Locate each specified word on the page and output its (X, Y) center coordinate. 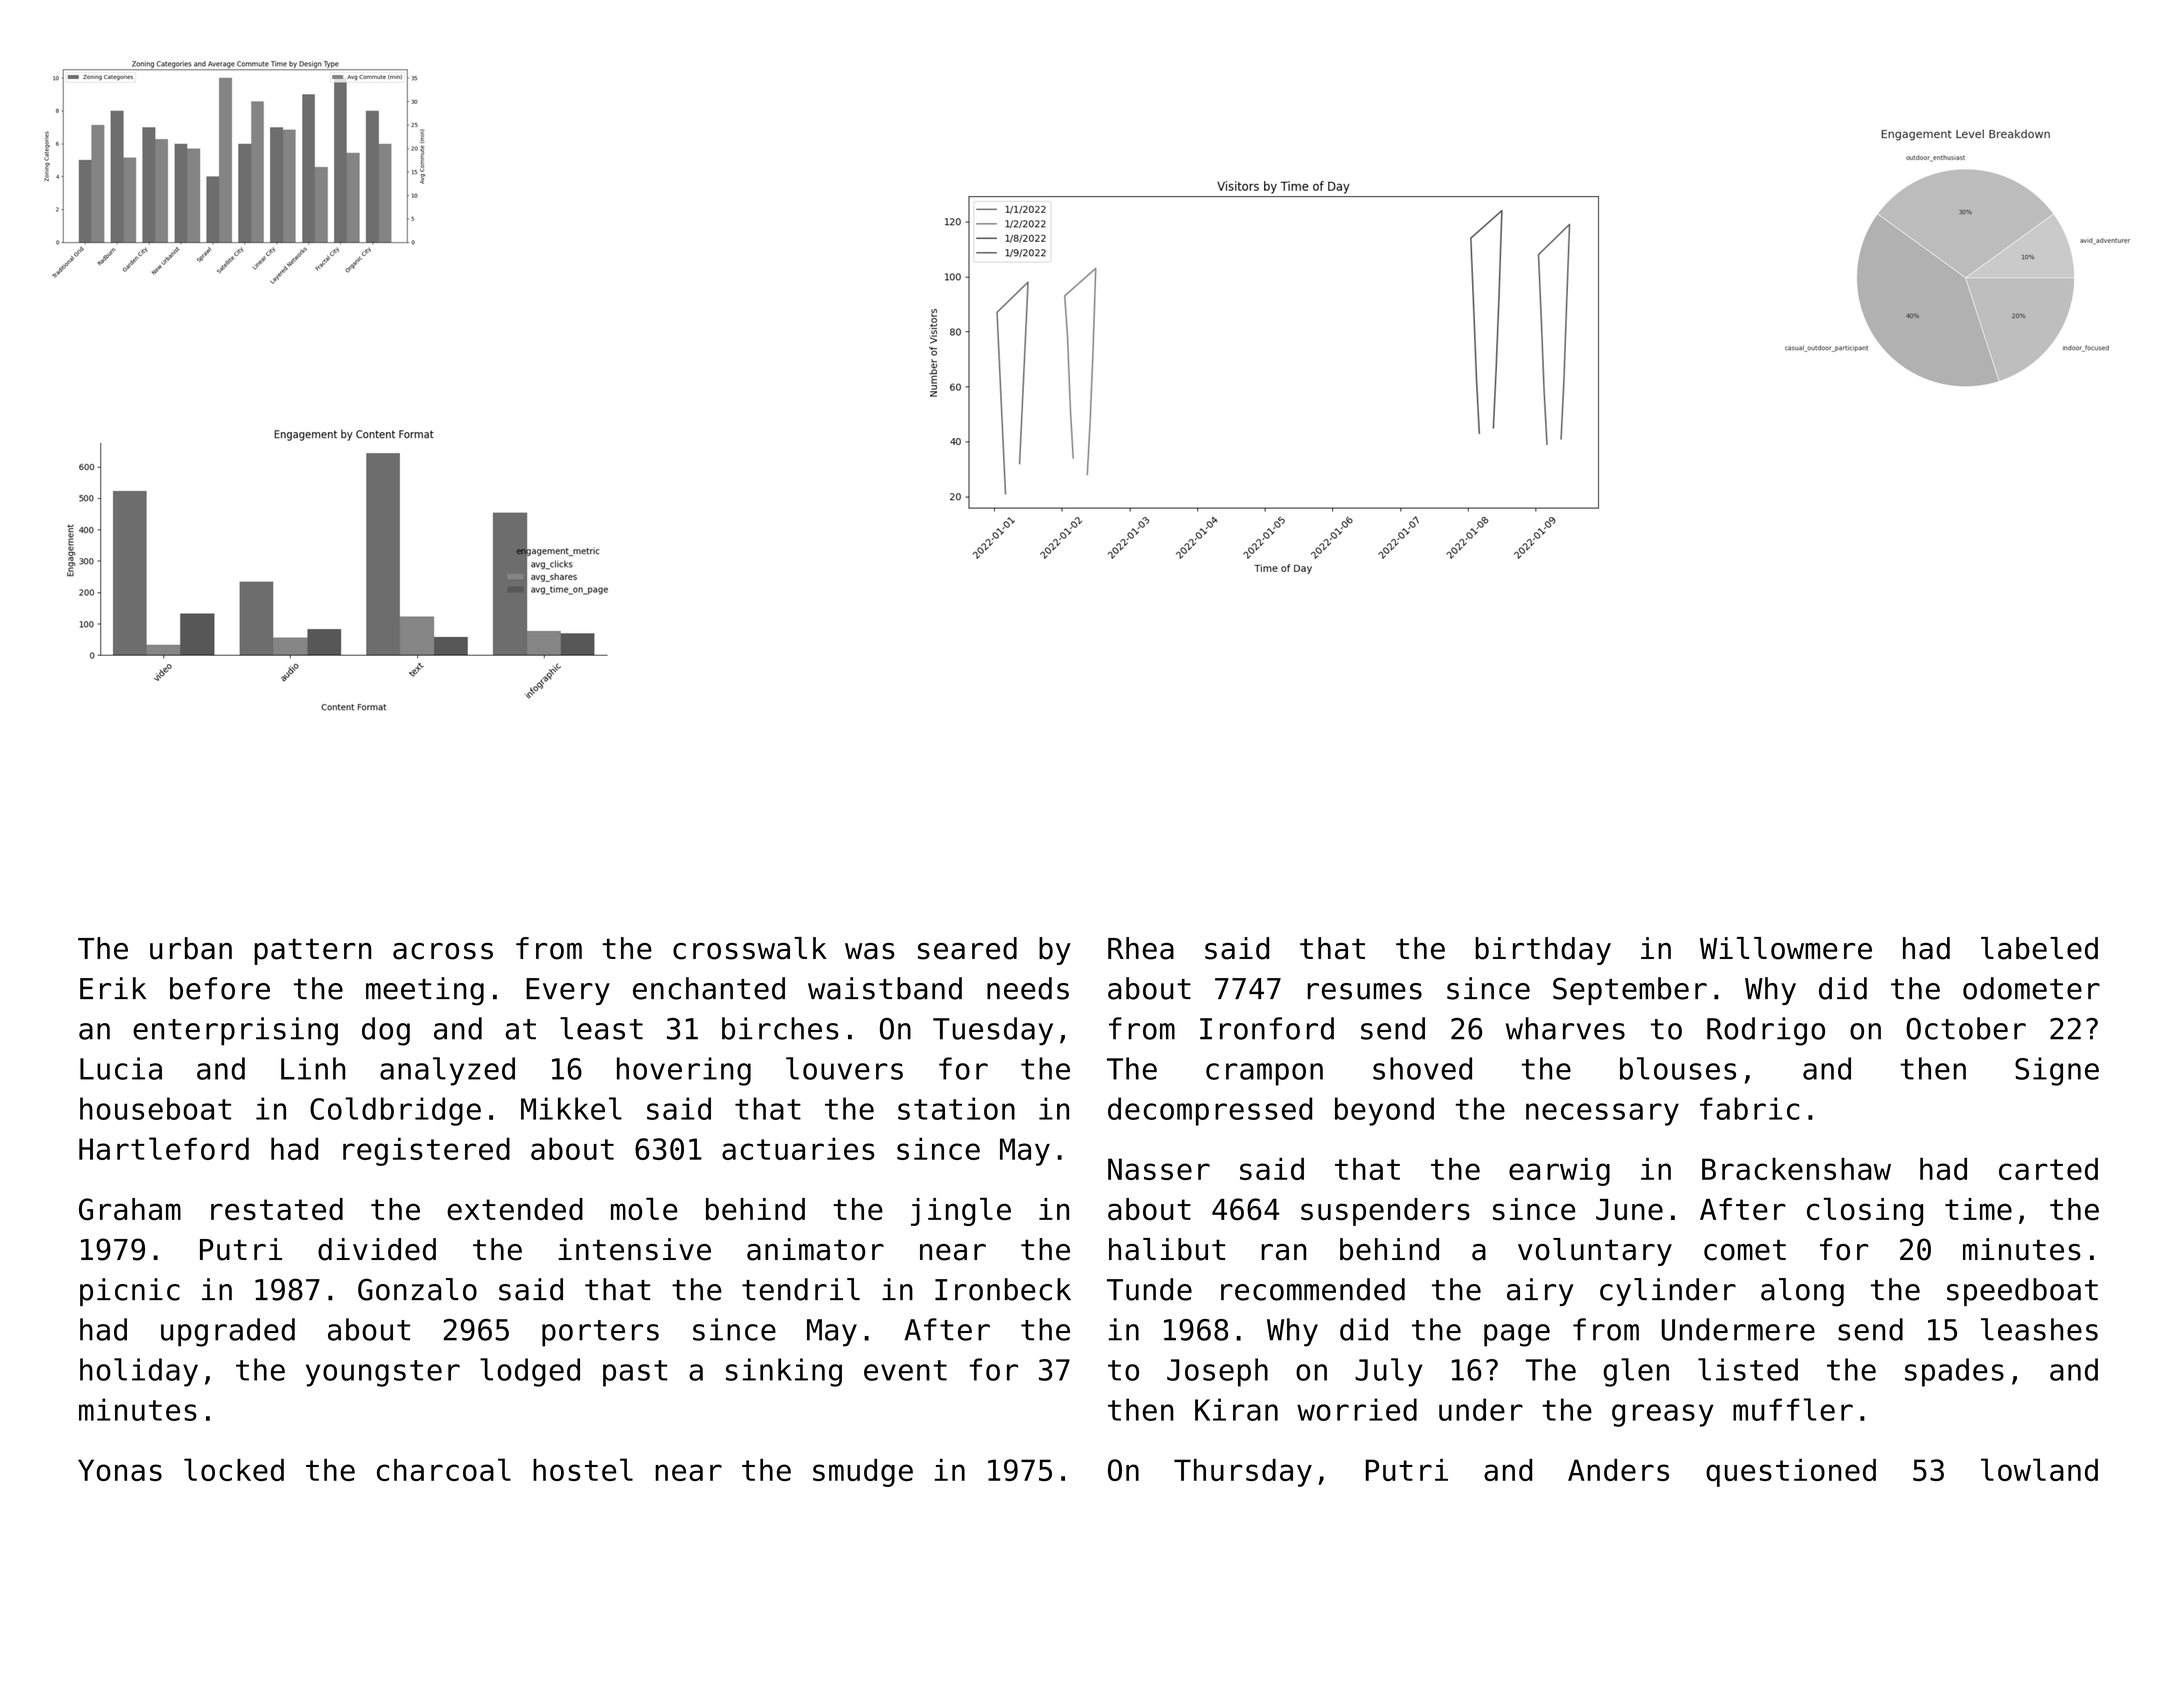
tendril (801, 1289)
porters (600, 1333)
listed (1748, 1369)
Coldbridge (395, 1111)
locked (234, 1469)
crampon (1264, 1074)
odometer (2031, 988)
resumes (1365, 991)
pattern (312, 951)
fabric (1749, 1108)
